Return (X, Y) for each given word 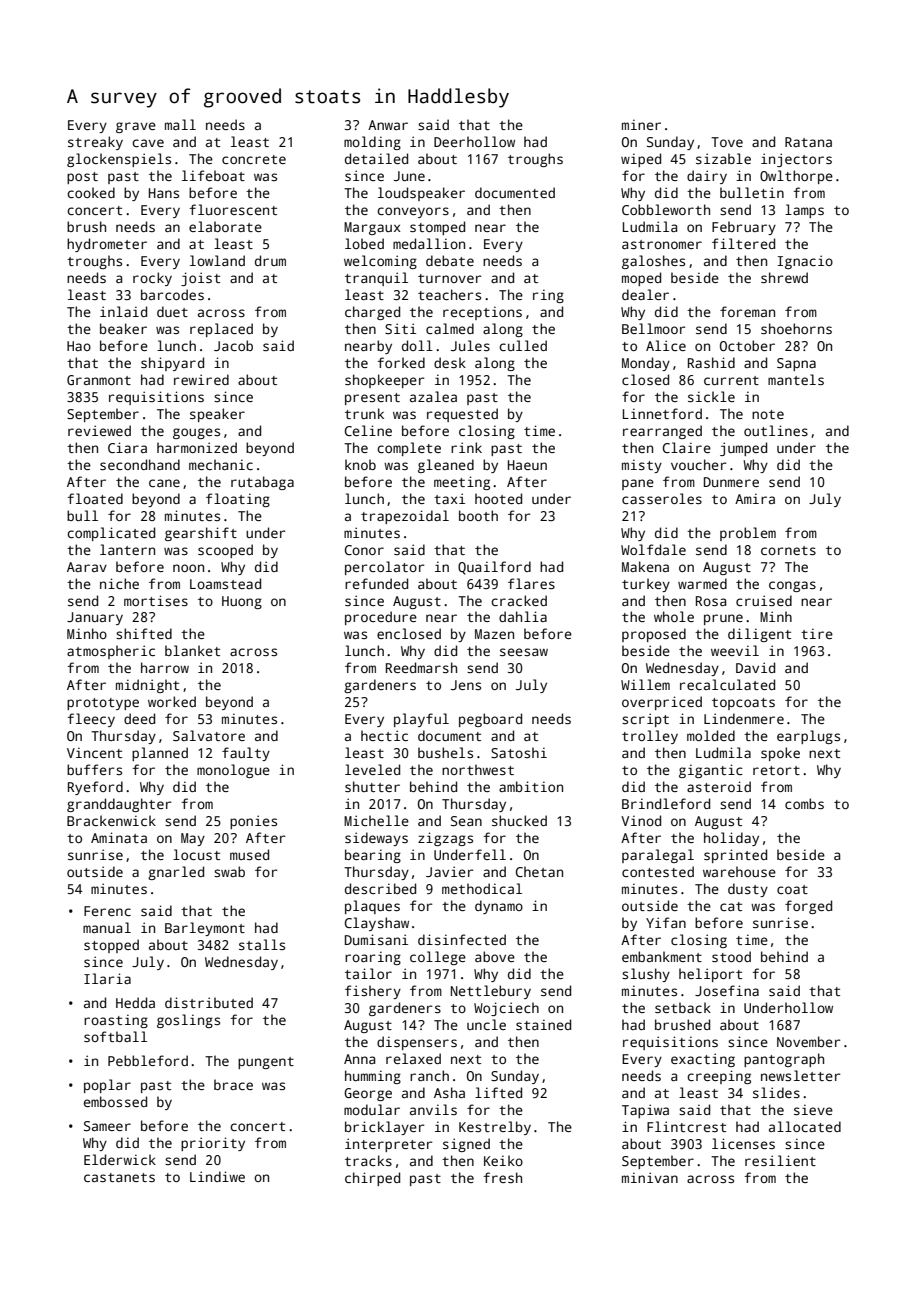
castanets (119, 1177)
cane (164, 483)
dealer (645, 294)
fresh (502, 1177)
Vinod (641, 820)
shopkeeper (384, 381)
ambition (531, 786)
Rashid (711, 362)
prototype (103, 704)
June (409, 176)
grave (136, 127)
